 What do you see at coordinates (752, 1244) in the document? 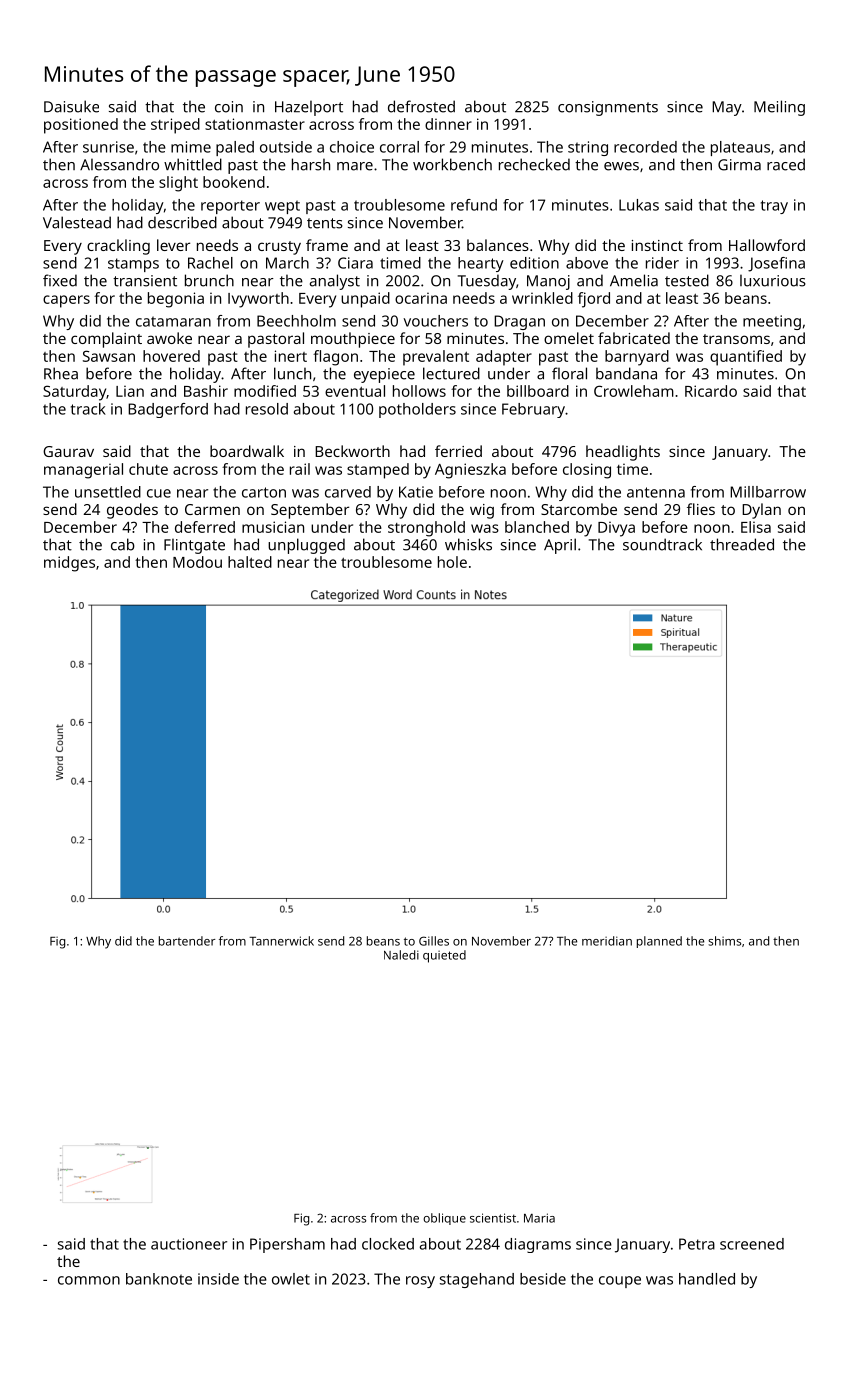
I see `screened` at bounding box center [752, 1244].
